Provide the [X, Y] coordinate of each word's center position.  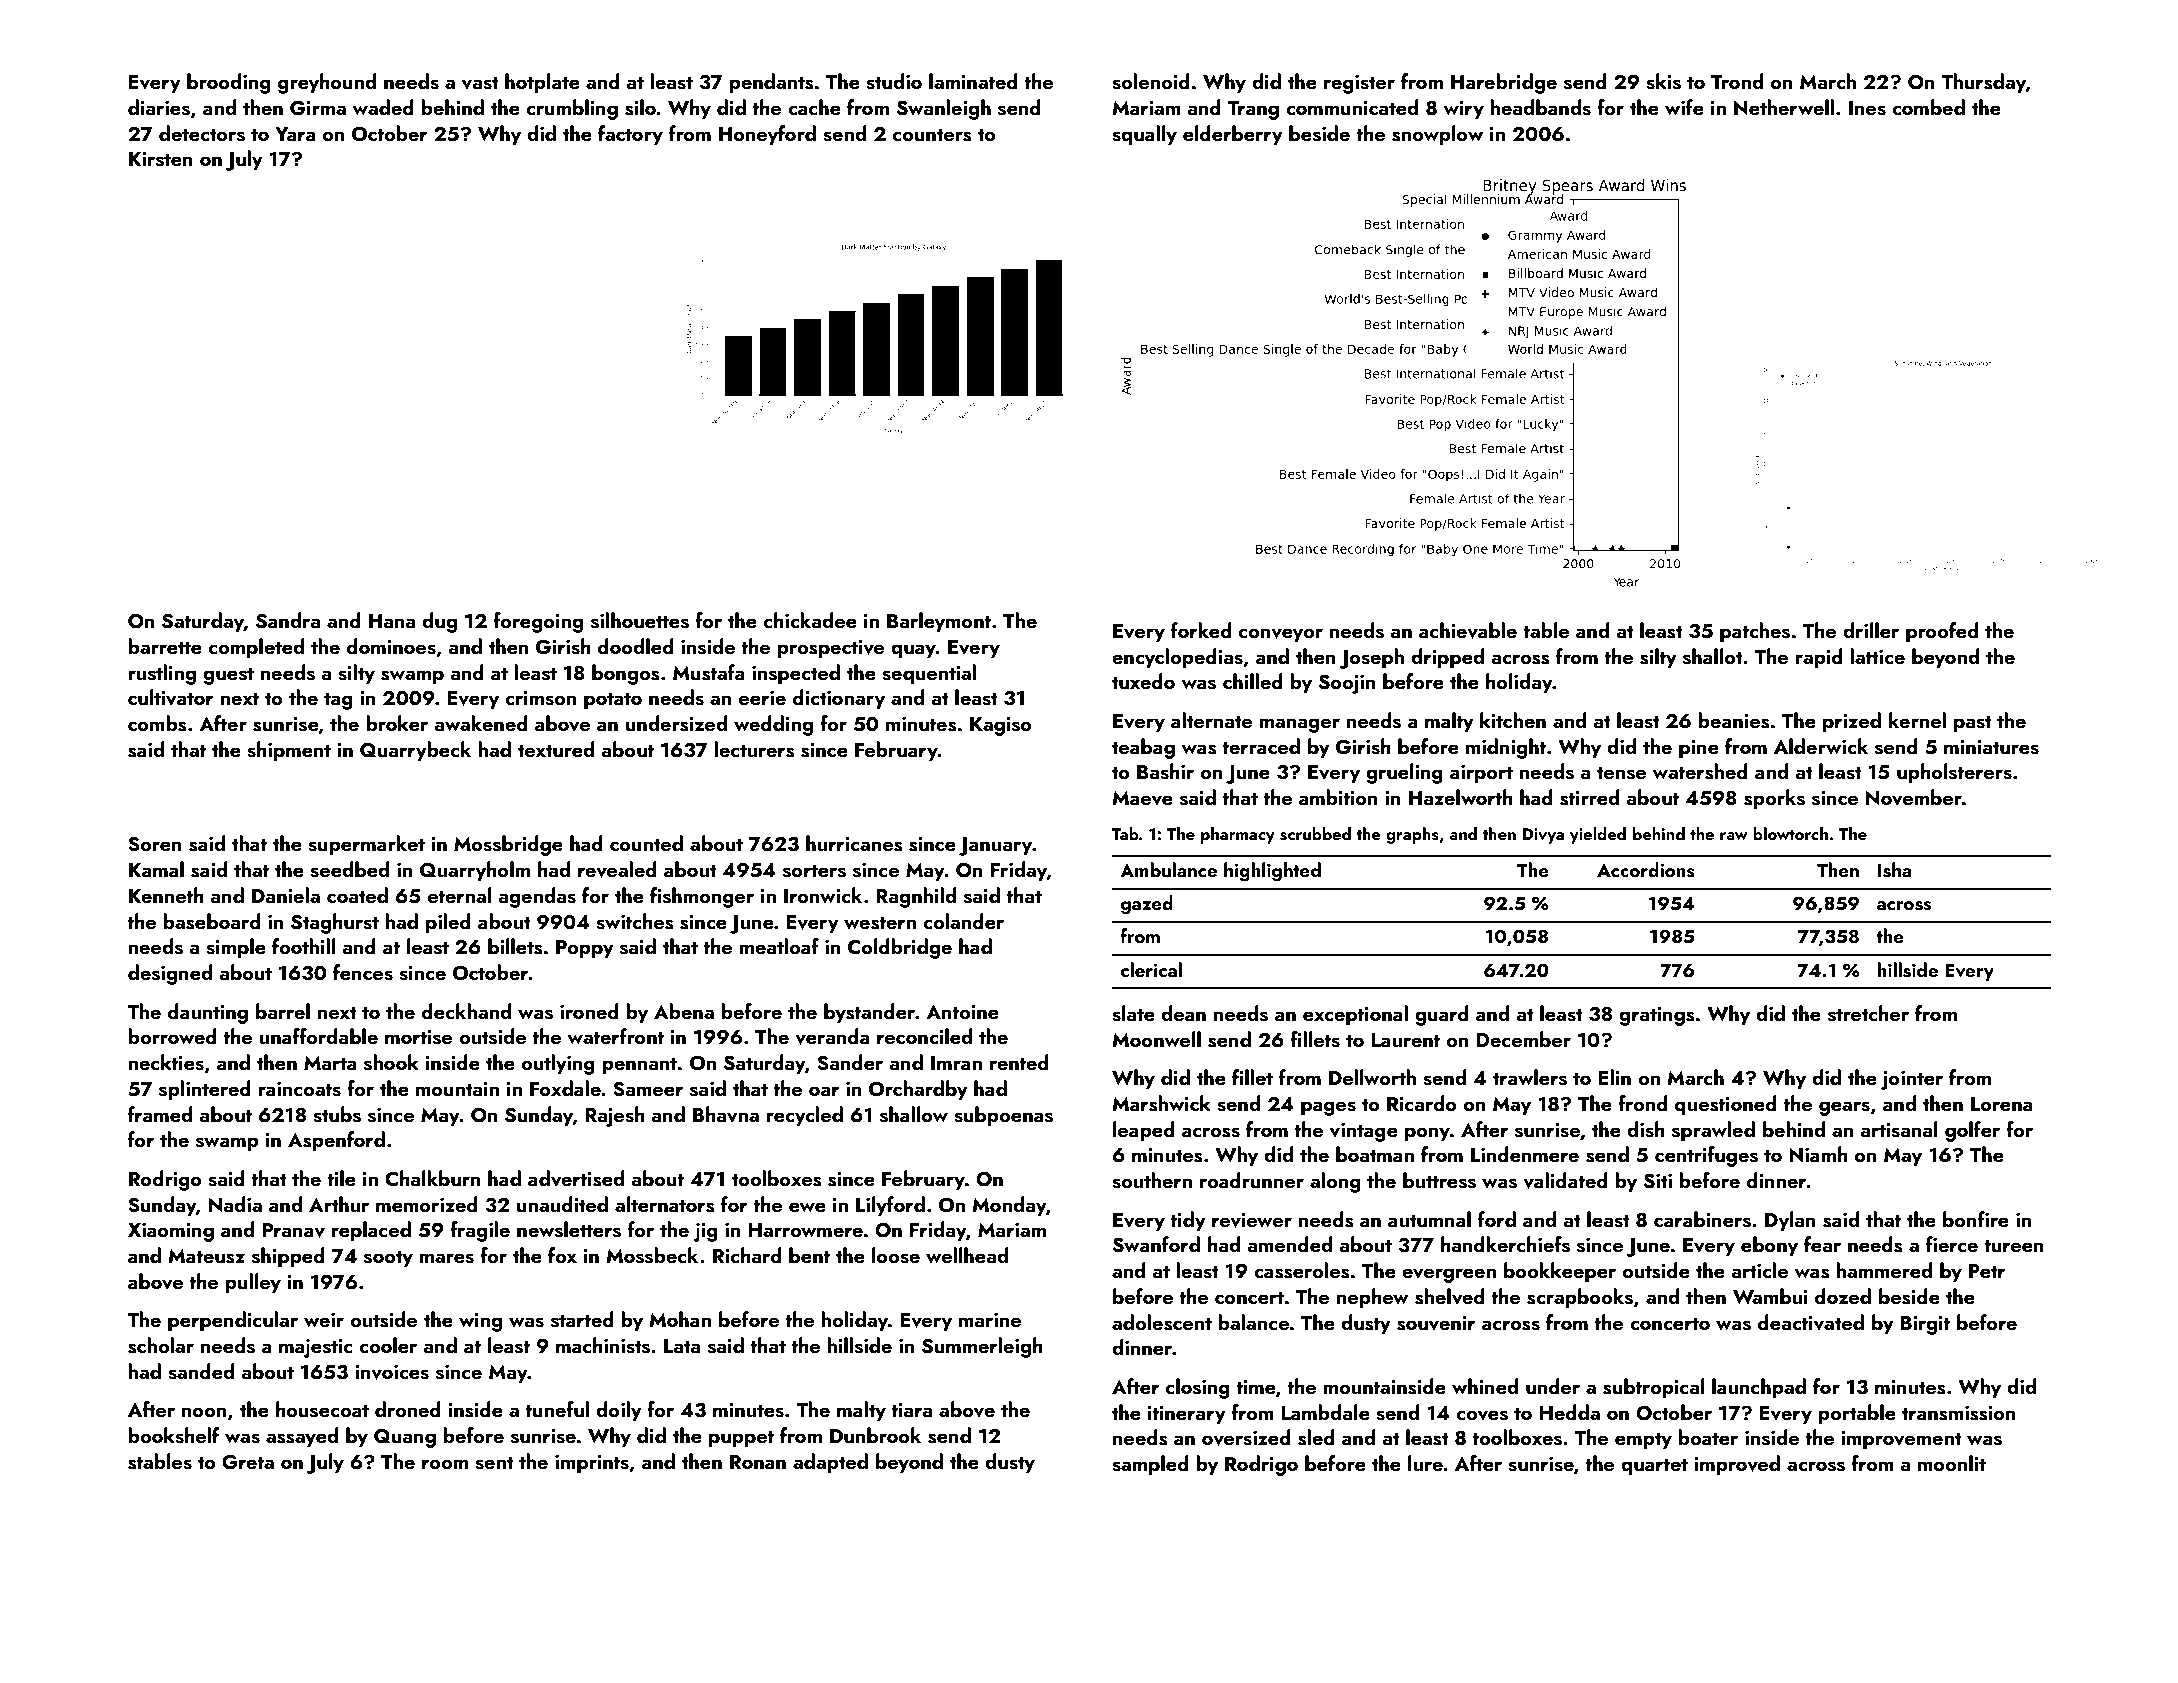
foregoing [538, 622]
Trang [1253, 110]
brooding [229, 83]
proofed [1942, 632]
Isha [1894, 870]
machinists [603, 1345]
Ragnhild [916, 897]
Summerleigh [982, 1347]
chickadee [810, 620]
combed [1928, 107]
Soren [155, 844]
